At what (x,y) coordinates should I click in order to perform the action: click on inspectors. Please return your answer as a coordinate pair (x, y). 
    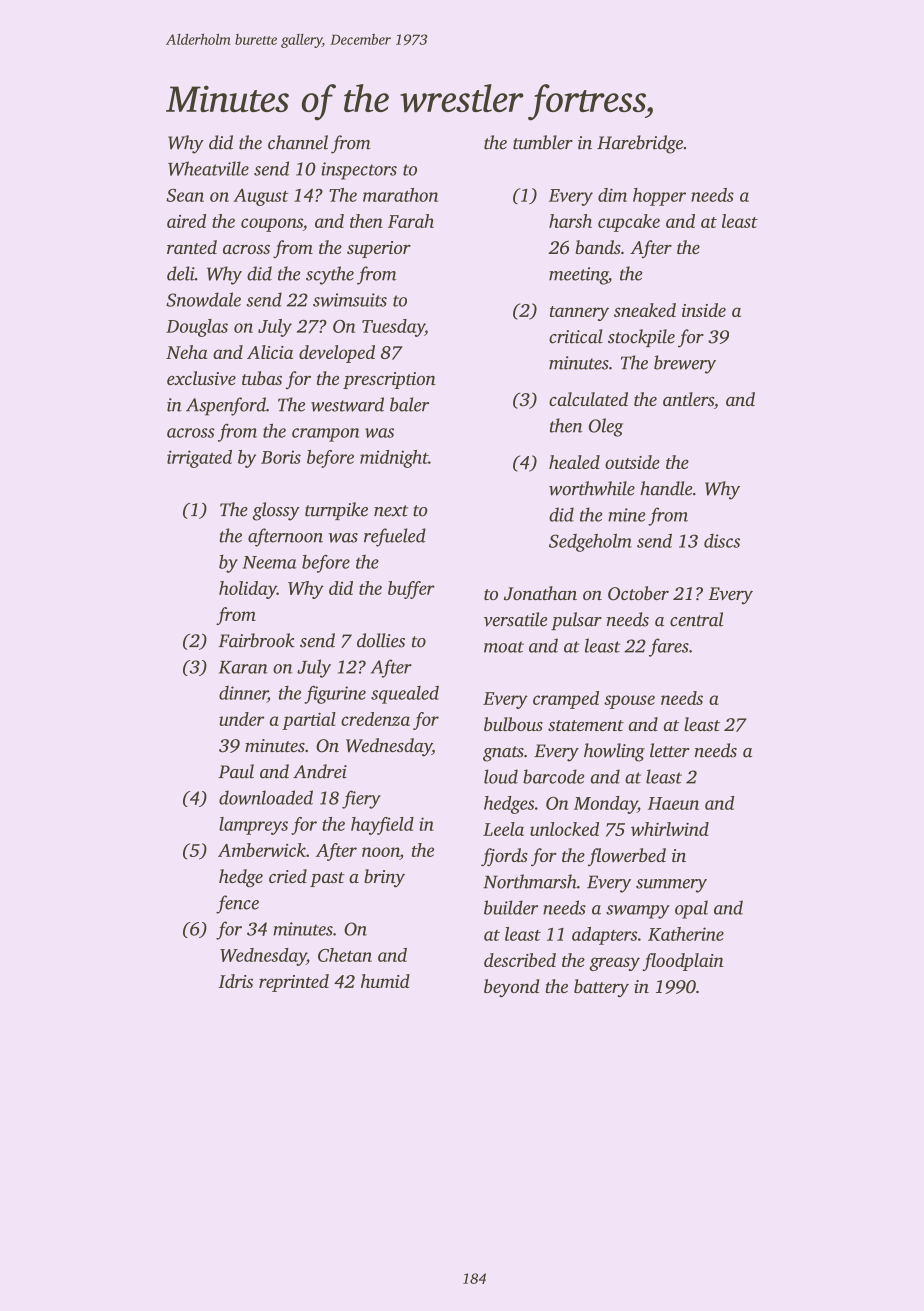
    Looking at the image, I should click on (359, 171).
